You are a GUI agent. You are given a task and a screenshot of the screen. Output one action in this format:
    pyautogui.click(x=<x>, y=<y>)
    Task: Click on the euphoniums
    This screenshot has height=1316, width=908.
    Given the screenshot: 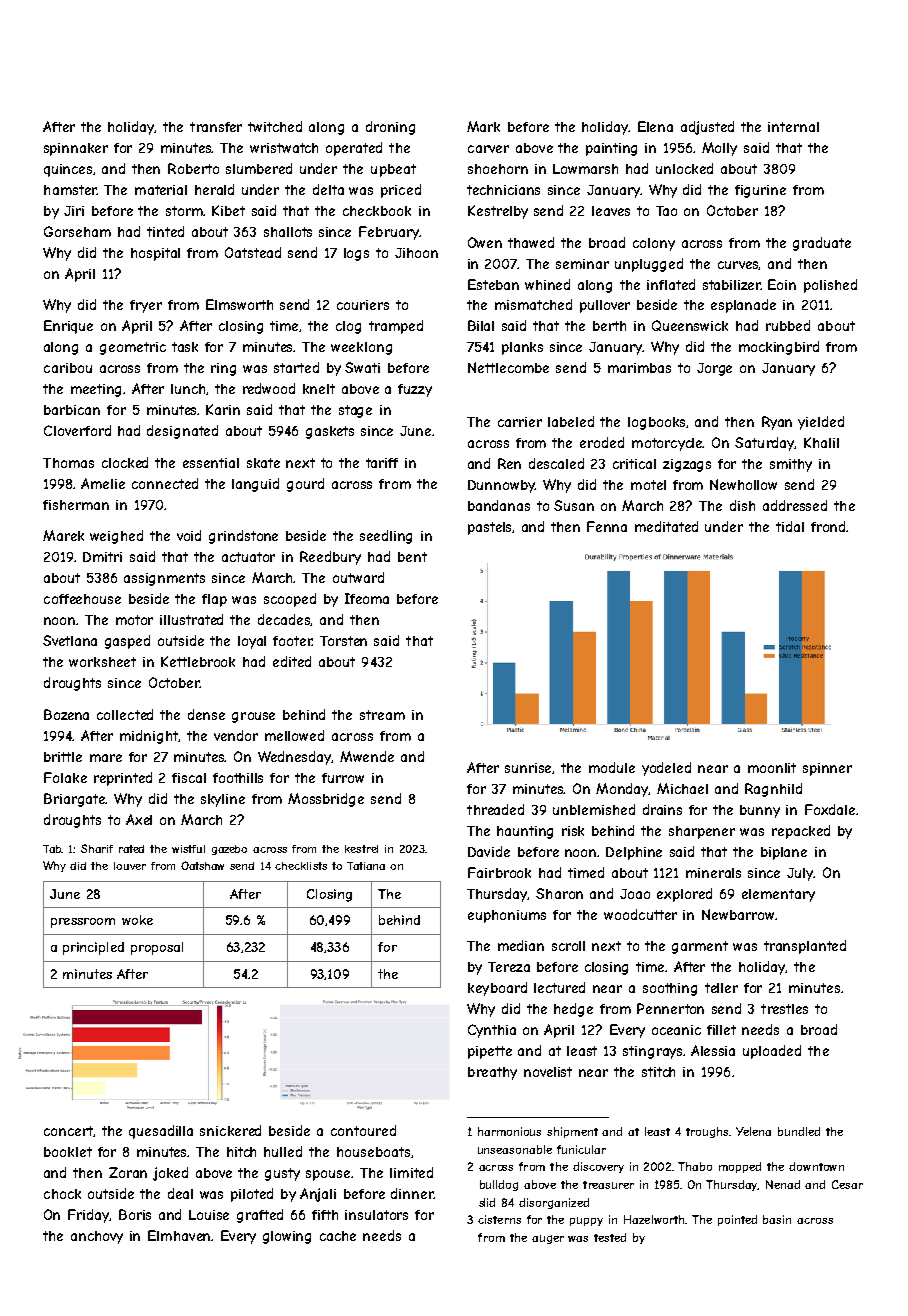 What is the action you would take?
    pyautogui.click(x=507, y=916)
